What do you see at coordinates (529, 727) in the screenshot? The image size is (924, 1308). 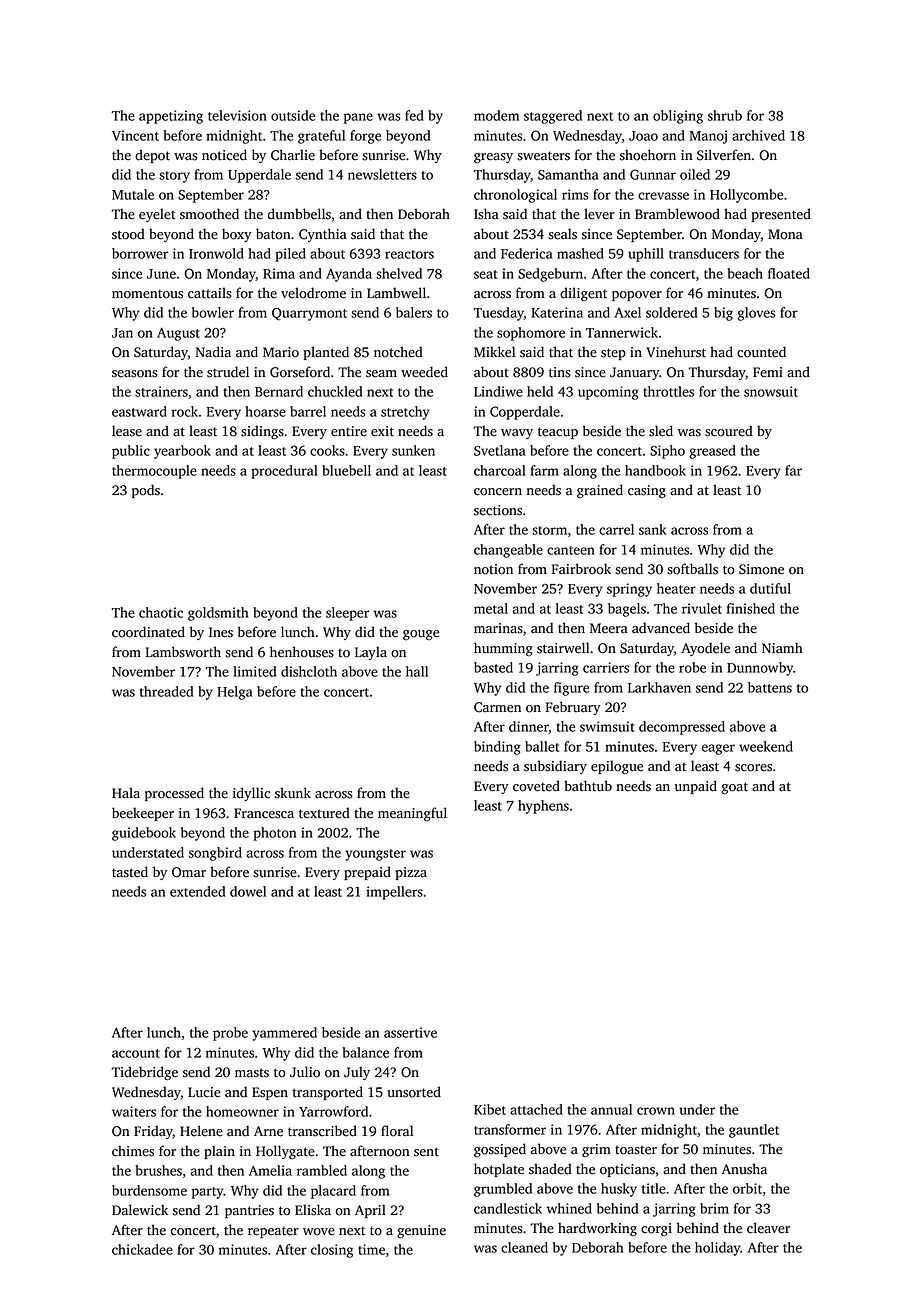 I see `dinner` at bounding box center [529, 727].
